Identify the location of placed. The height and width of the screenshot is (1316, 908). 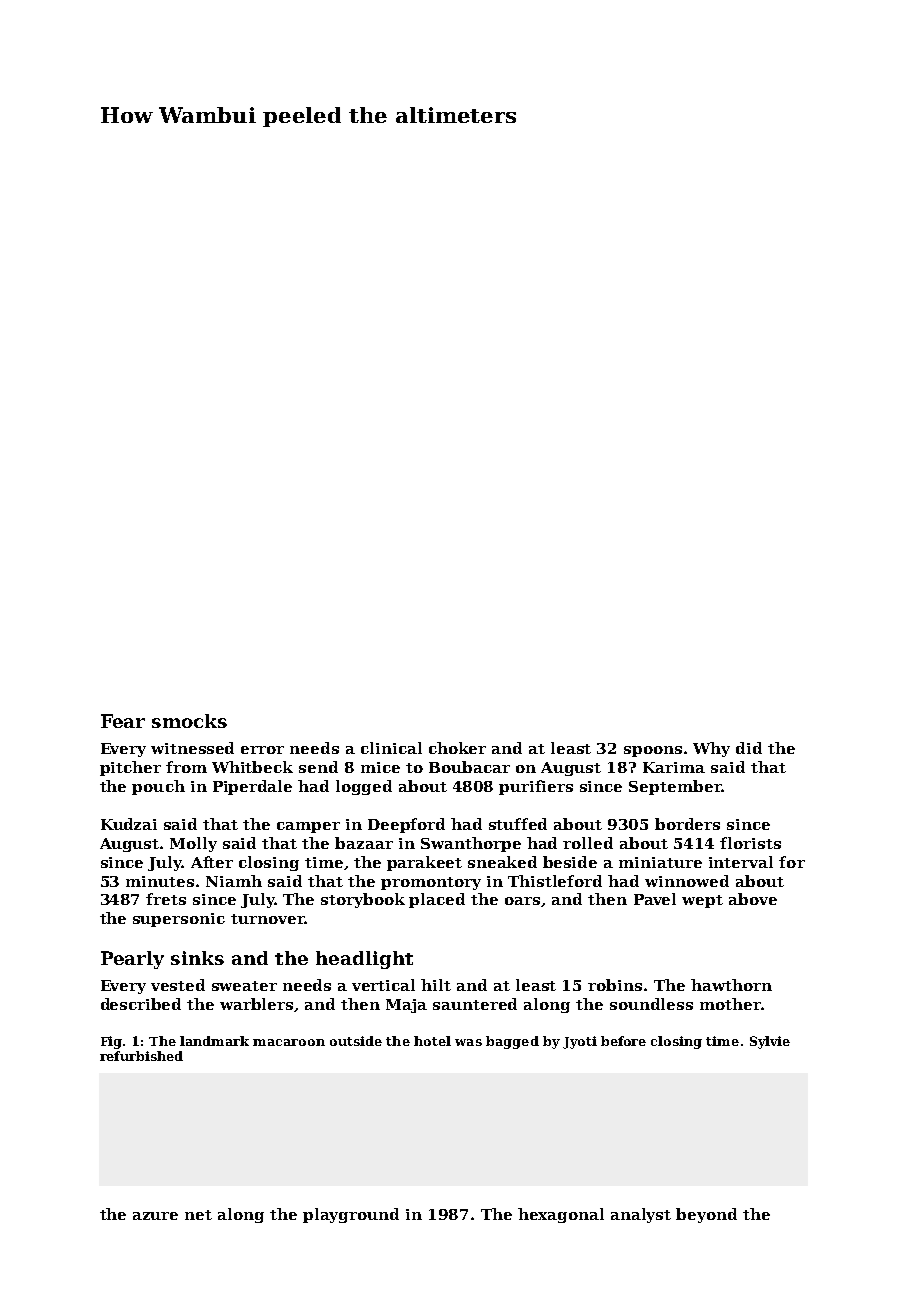
(437, 900).
